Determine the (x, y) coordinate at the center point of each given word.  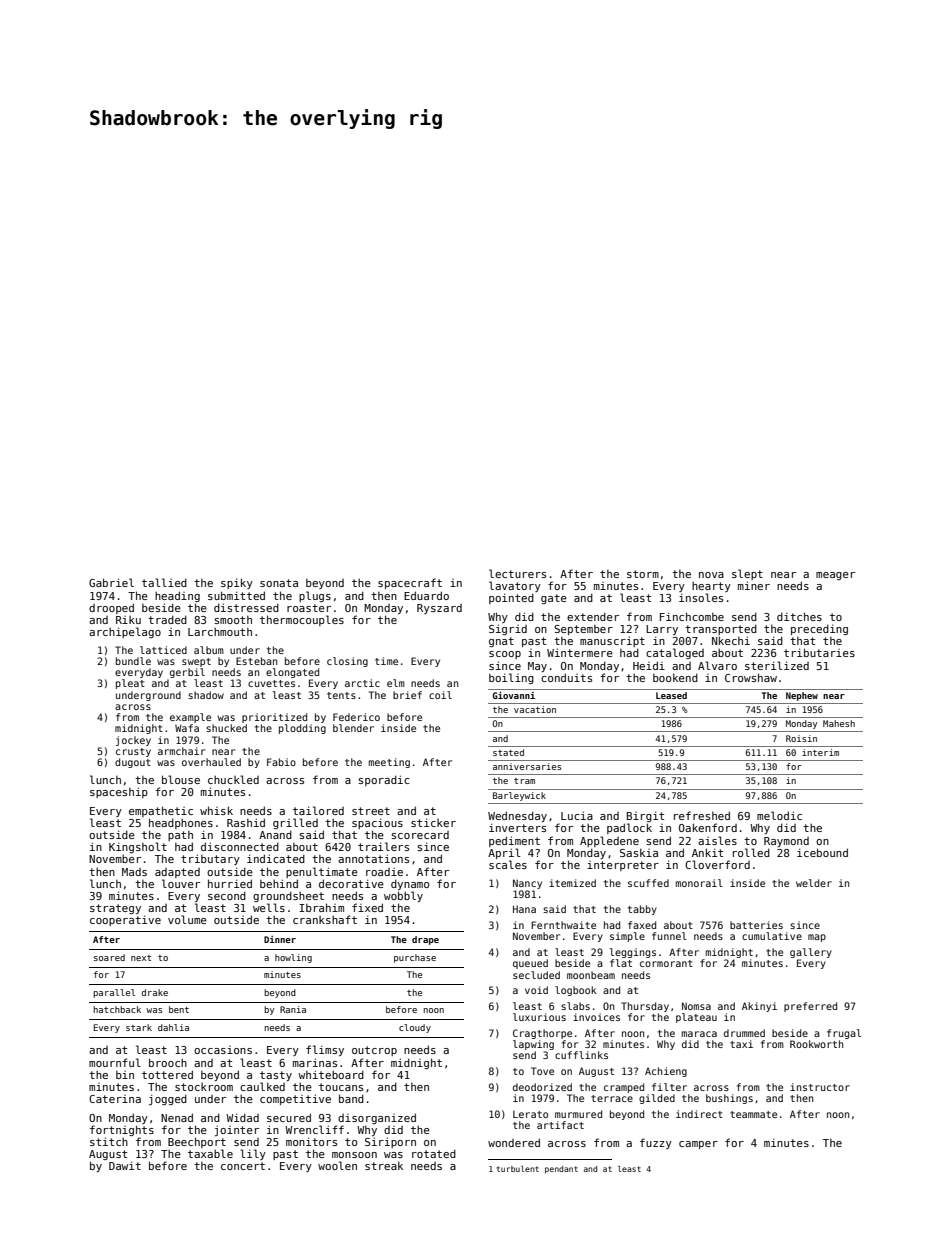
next (141, 958)
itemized (572, 883)
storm (643, 574)
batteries (756, 925)
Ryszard (439, 609)
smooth (233, 620)
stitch (109, 1141)
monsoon (354, 1155)
